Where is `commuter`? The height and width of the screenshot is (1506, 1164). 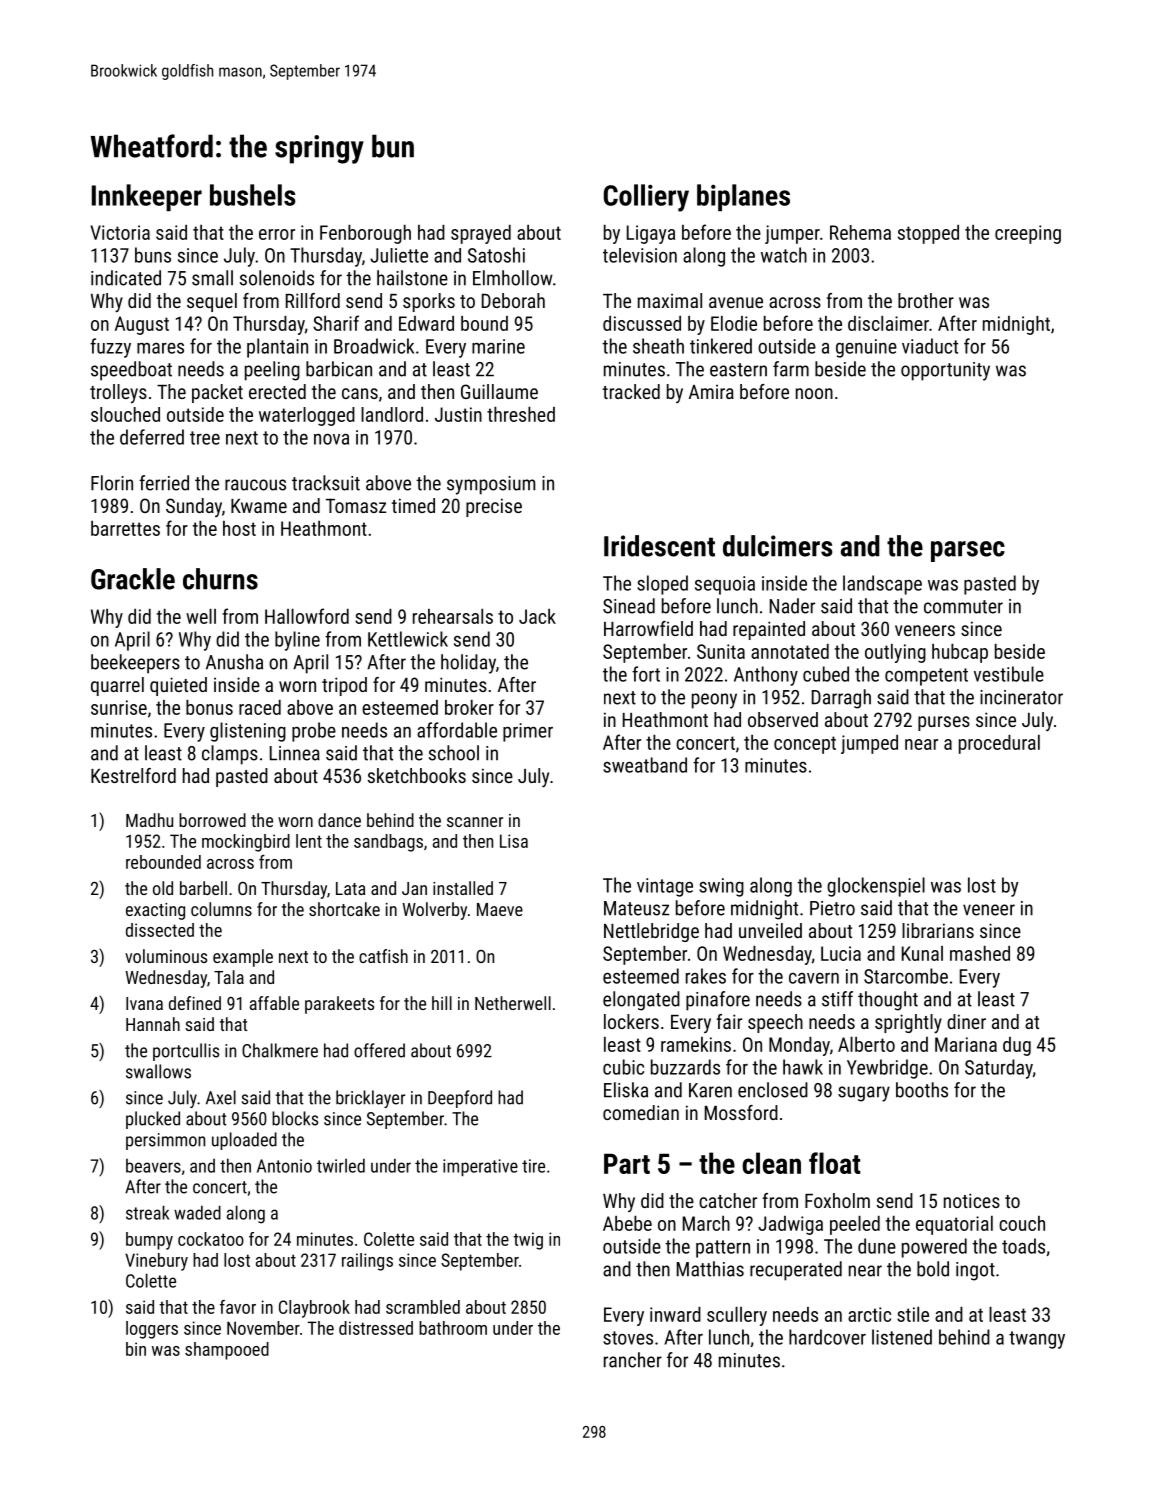 commuter is located at coordinates (963, 607).
